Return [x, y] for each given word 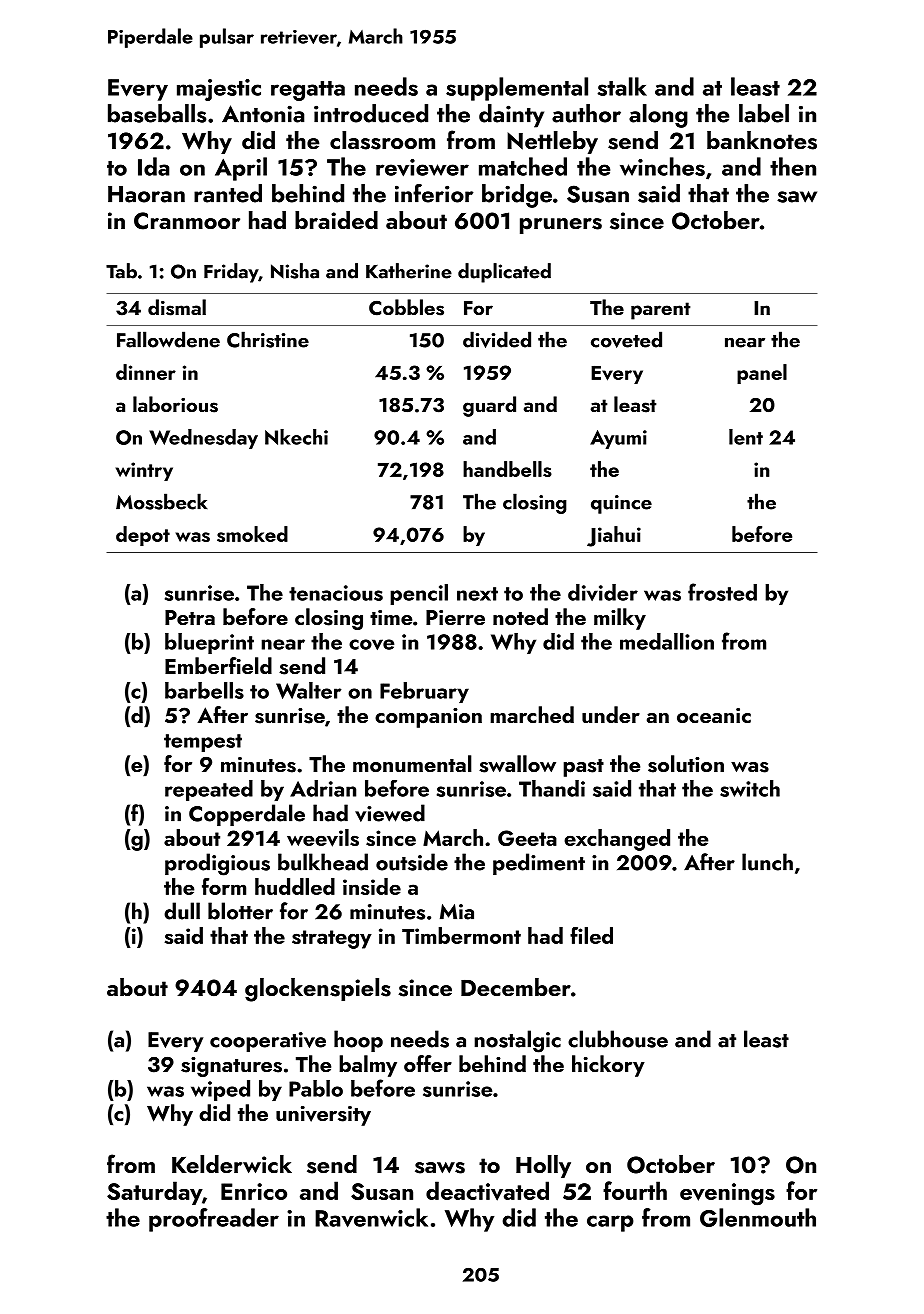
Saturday [154, 1193]
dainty [511, 116]
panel [762, 374]
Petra [190, 617]
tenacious [336, 593]
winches [662, 166]
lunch [767, 862]
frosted [722, 592]
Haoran [146, 194]
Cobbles [406, 307]
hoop [358, 1041]
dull [182, 911]
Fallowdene [168, 339]
